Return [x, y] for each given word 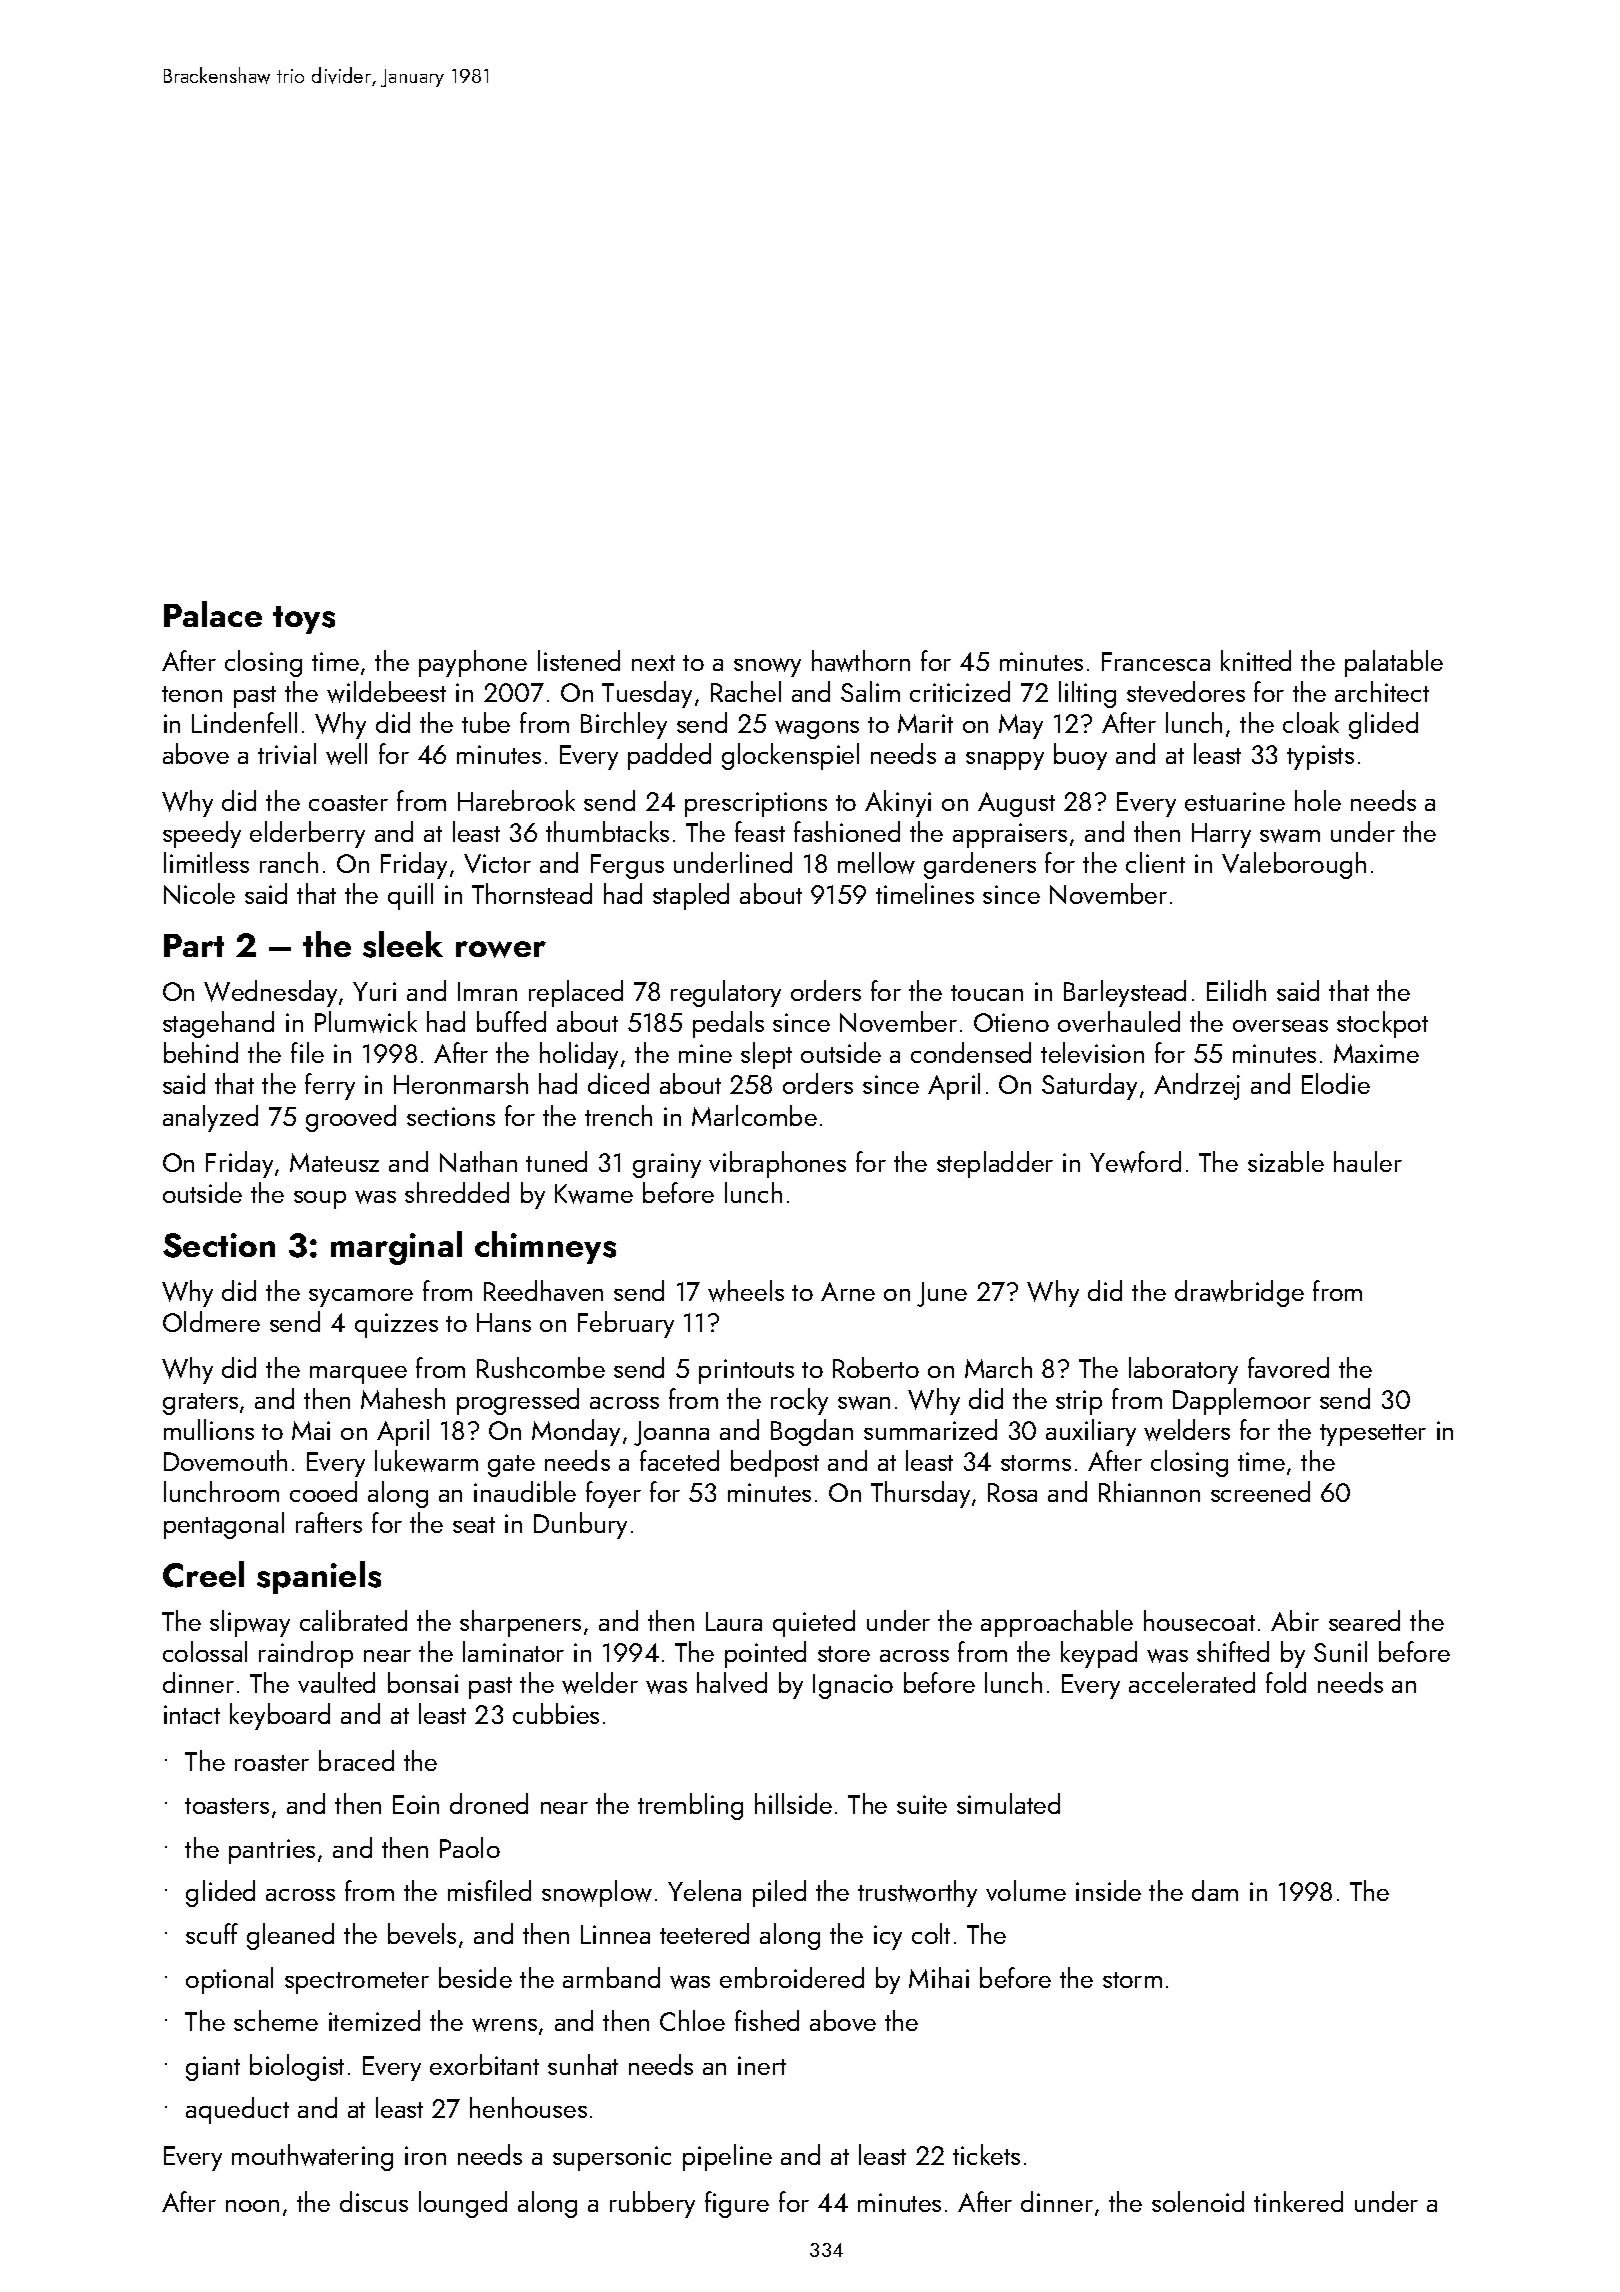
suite [922, 1804]
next [653, 663]
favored [1288, 1367]
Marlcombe [754, 1115]
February [626, 1324]
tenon [192, 694]
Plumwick [366, 1022]
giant [213, 2068]
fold [1286, 1682]
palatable [1394, 663]
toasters [227, 1806]
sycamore [361, 1298]
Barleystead [1125, 993]
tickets [986, 2154]
